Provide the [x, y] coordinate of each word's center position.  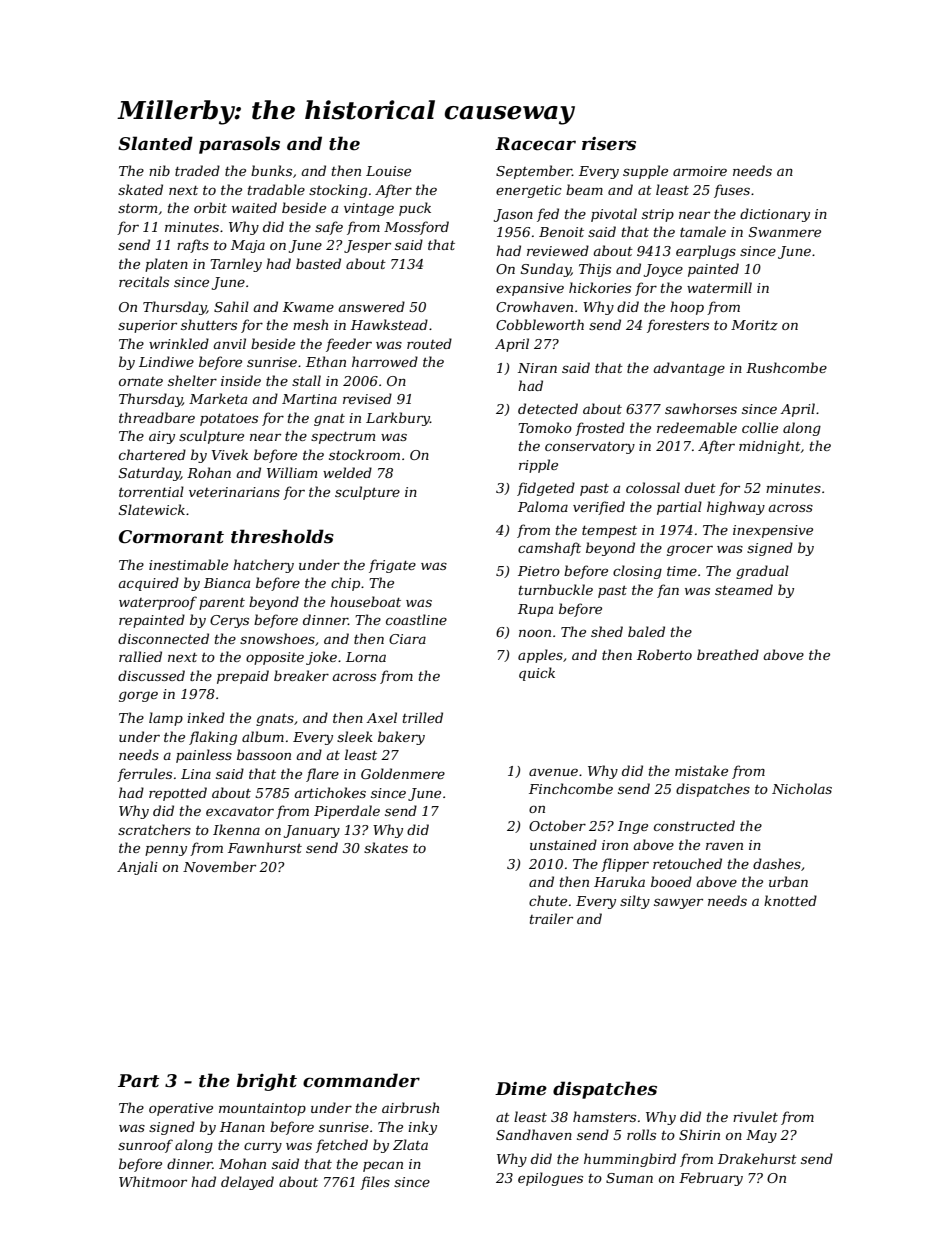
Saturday [149, 474]
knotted [790, 900]
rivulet [755, 1116]
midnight [770, 447]
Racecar [535, 144]
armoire [700, 171]
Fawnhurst [265, 847]
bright [267, 1082]
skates [386, 847]
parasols [239, 145]
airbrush [410, 1107]
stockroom [364, 454]
